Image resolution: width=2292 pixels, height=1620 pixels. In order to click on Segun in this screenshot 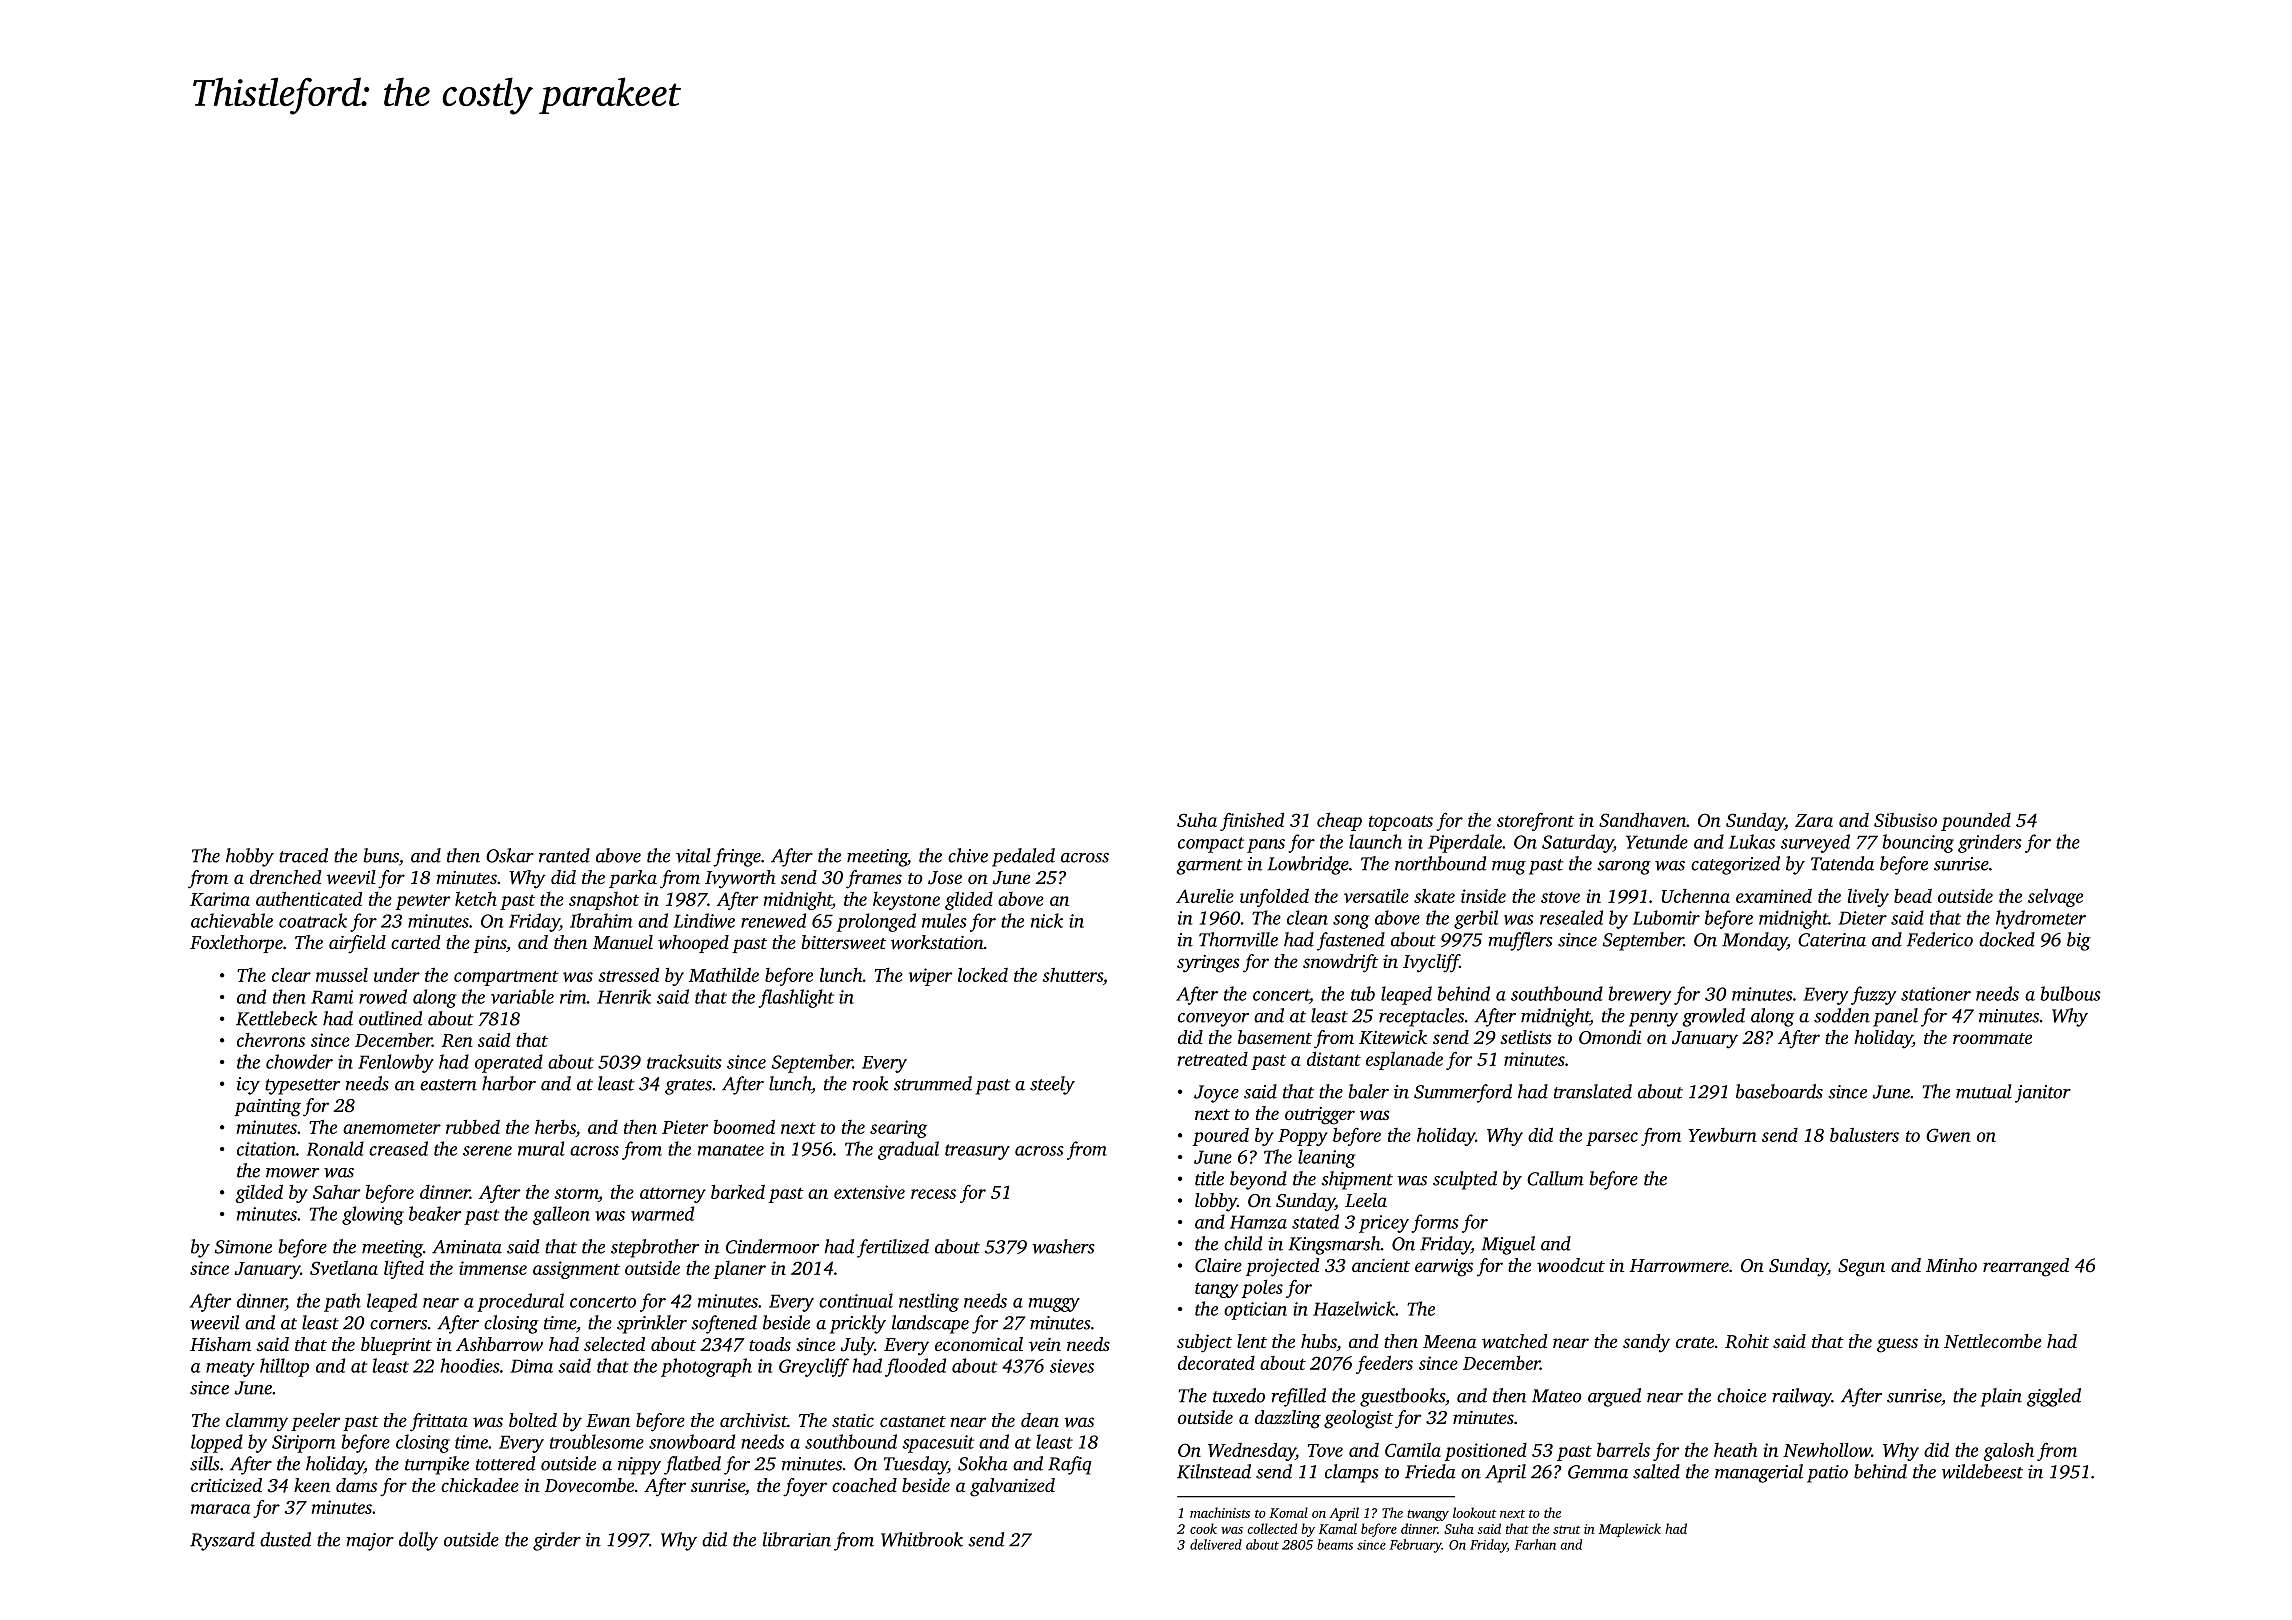, I will do `click(1861, 1268)`.
